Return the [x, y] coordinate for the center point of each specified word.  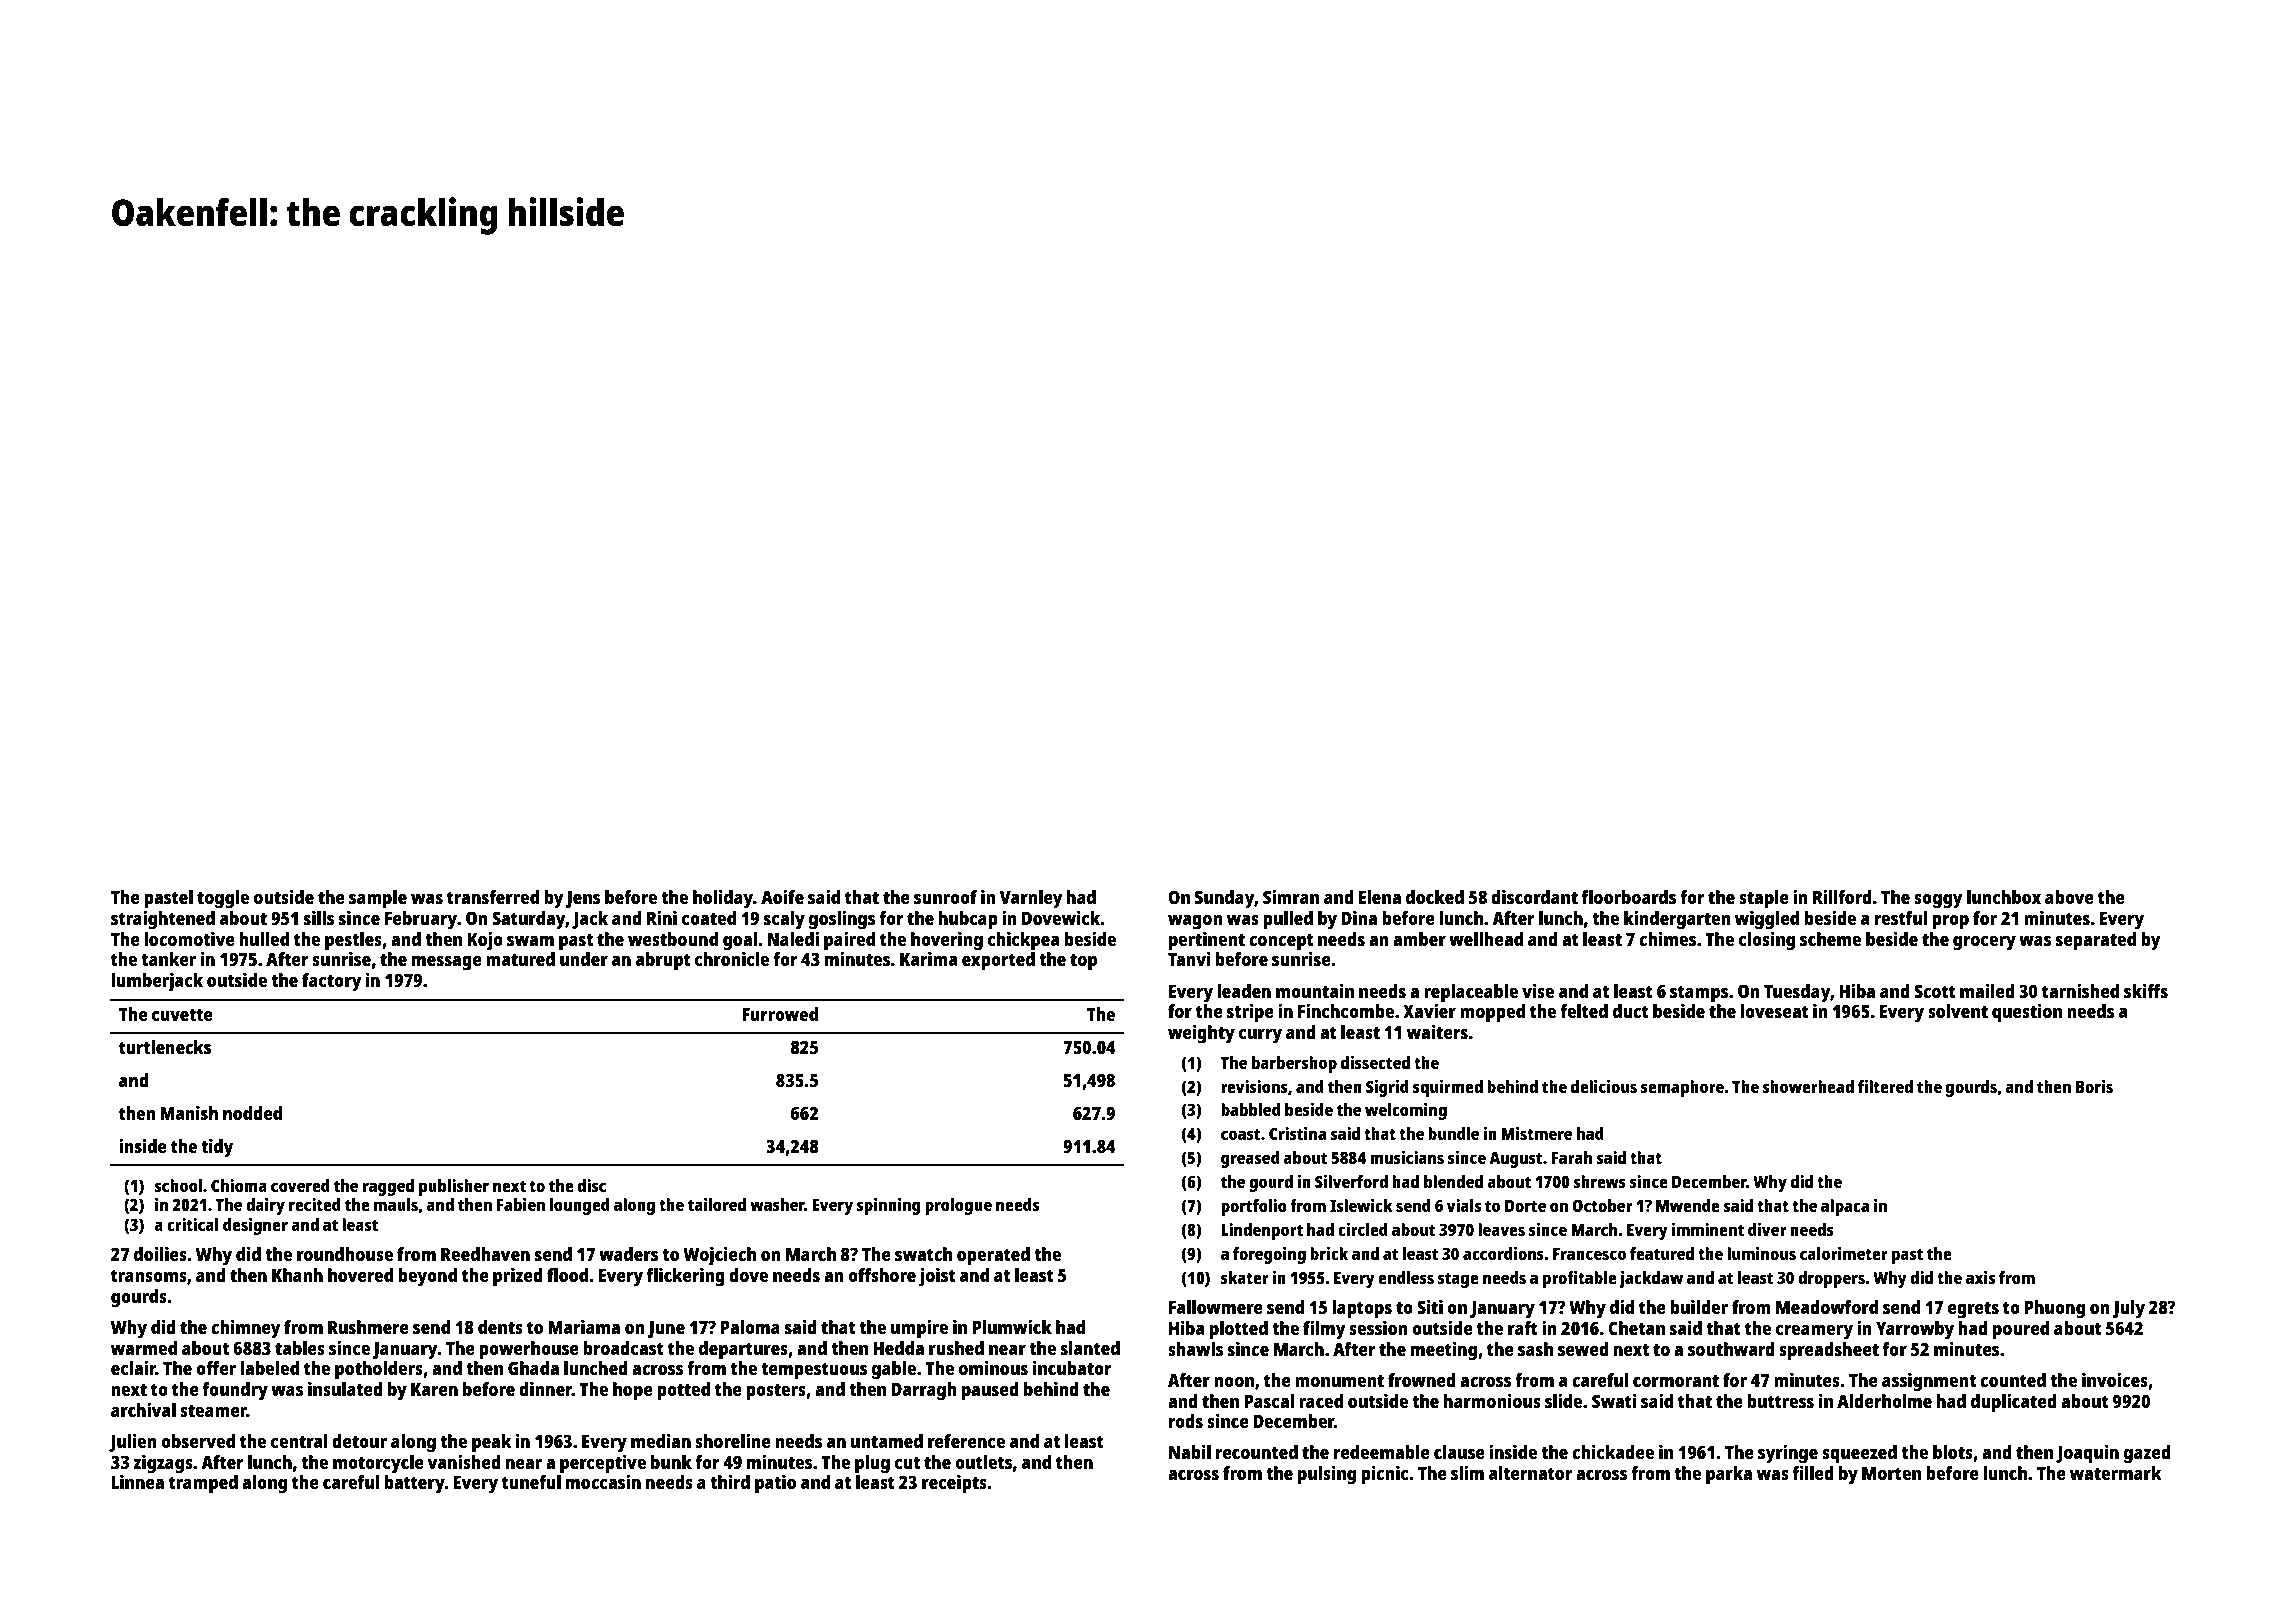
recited [315, 1204]
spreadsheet [1829, 1351]
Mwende [1688, 1205]
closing [1767, 941]
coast [1241, 1134]
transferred [493, 897]
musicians [1407, 1157]
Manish [189, 1113]
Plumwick [1012, 1326]
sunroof [945, 897]
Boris [2094, 1086]
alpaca [1845, 1207]
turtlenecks [165, 1047]
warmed [144, 1348]
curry [1260, 1036]
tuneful [531, 1482]
